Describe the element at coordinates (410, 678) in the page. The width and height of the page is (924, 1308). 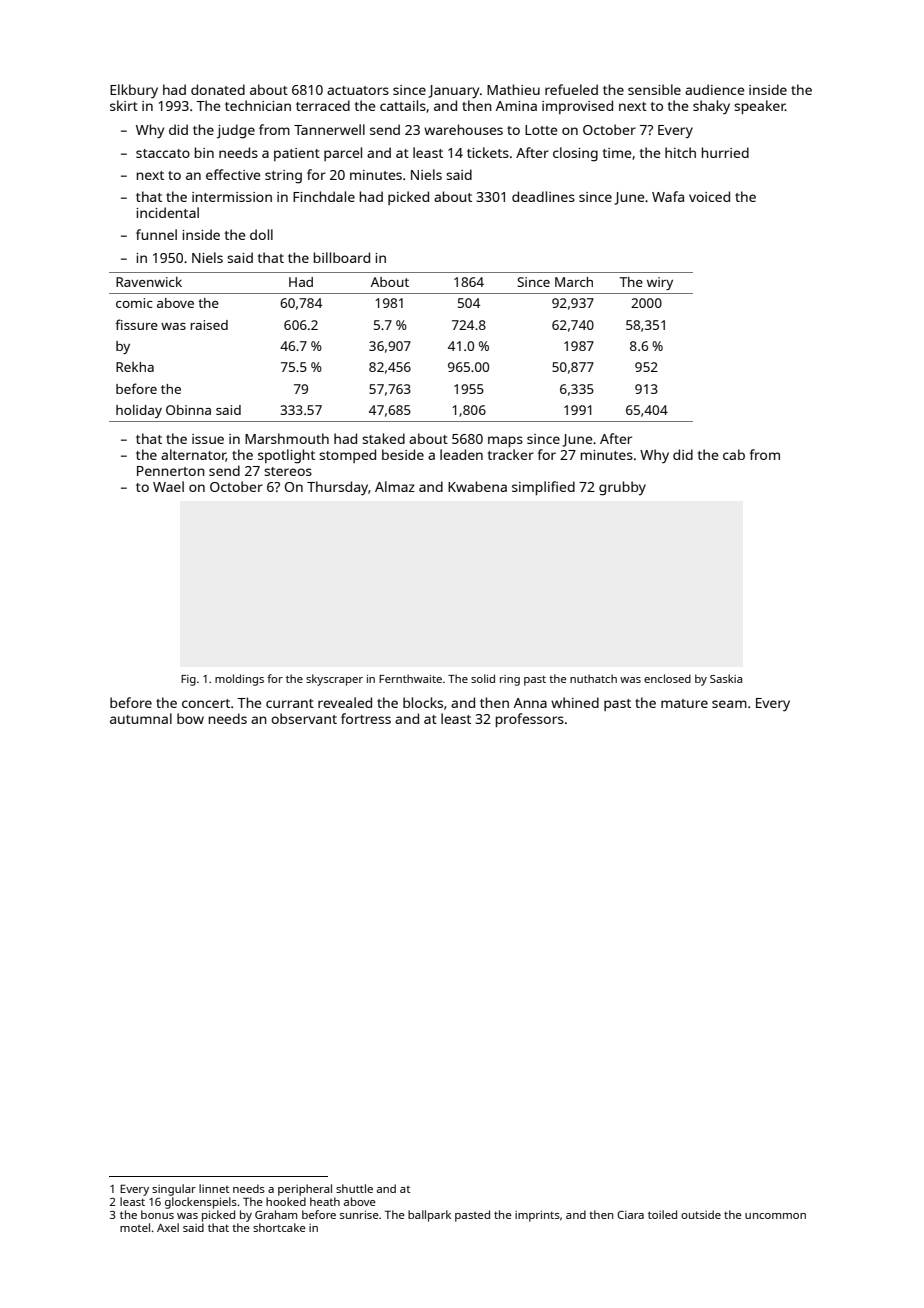
I see `Fernthwaite` at that location.
